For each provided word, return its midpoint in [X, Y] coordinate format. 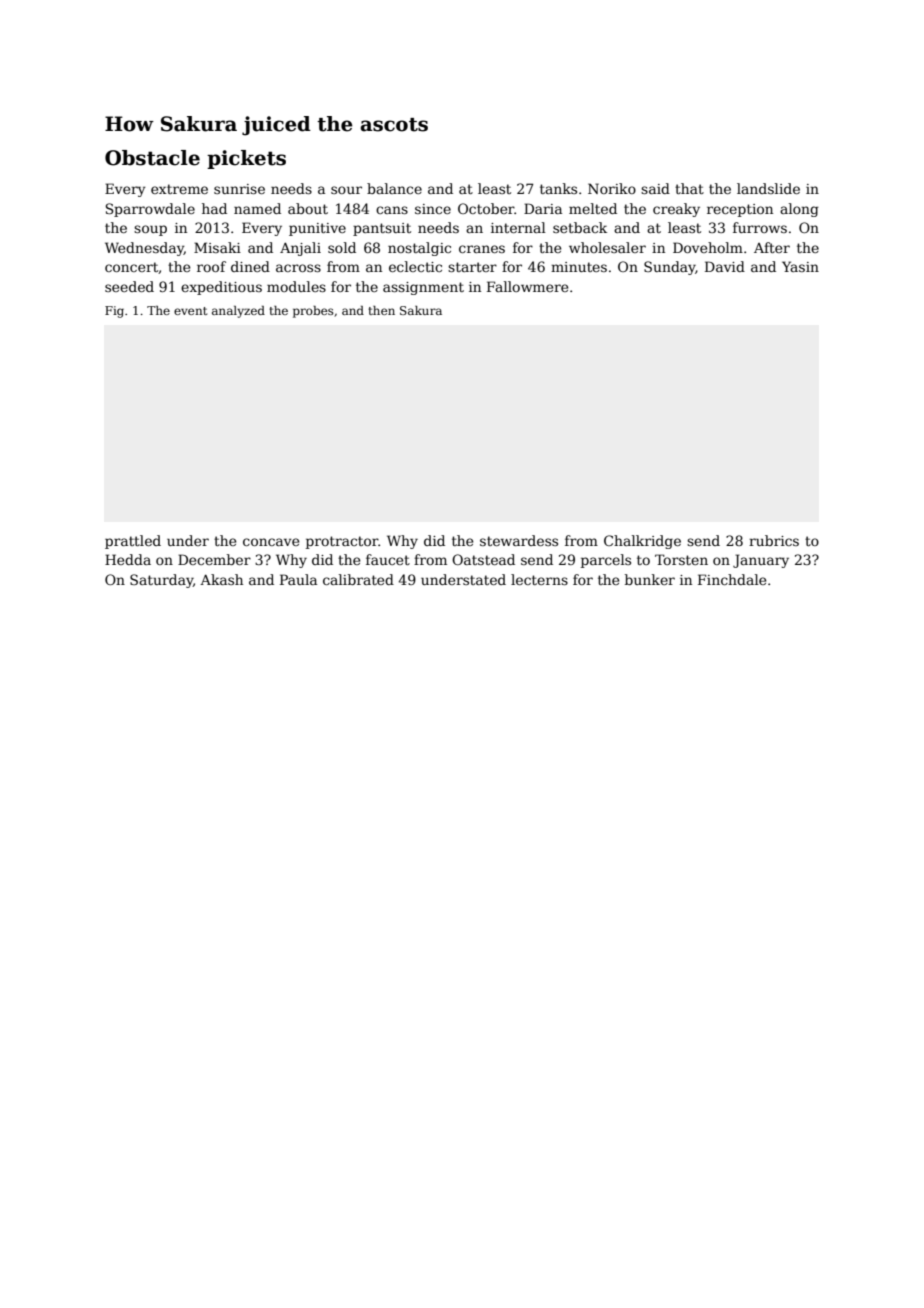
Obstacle [152, 158]
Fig [114, 312]
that [689, 188]
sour [346, 190]
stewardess [519, 540]
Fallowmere [527, 286]
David [725, 266]
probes [313, 312]
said [655, 188]
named [257, 208]
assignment [423, 288]
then [381, 310]
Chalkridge [642, 542]
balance [394, 188]
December [214, 559]
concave [271, 542]
